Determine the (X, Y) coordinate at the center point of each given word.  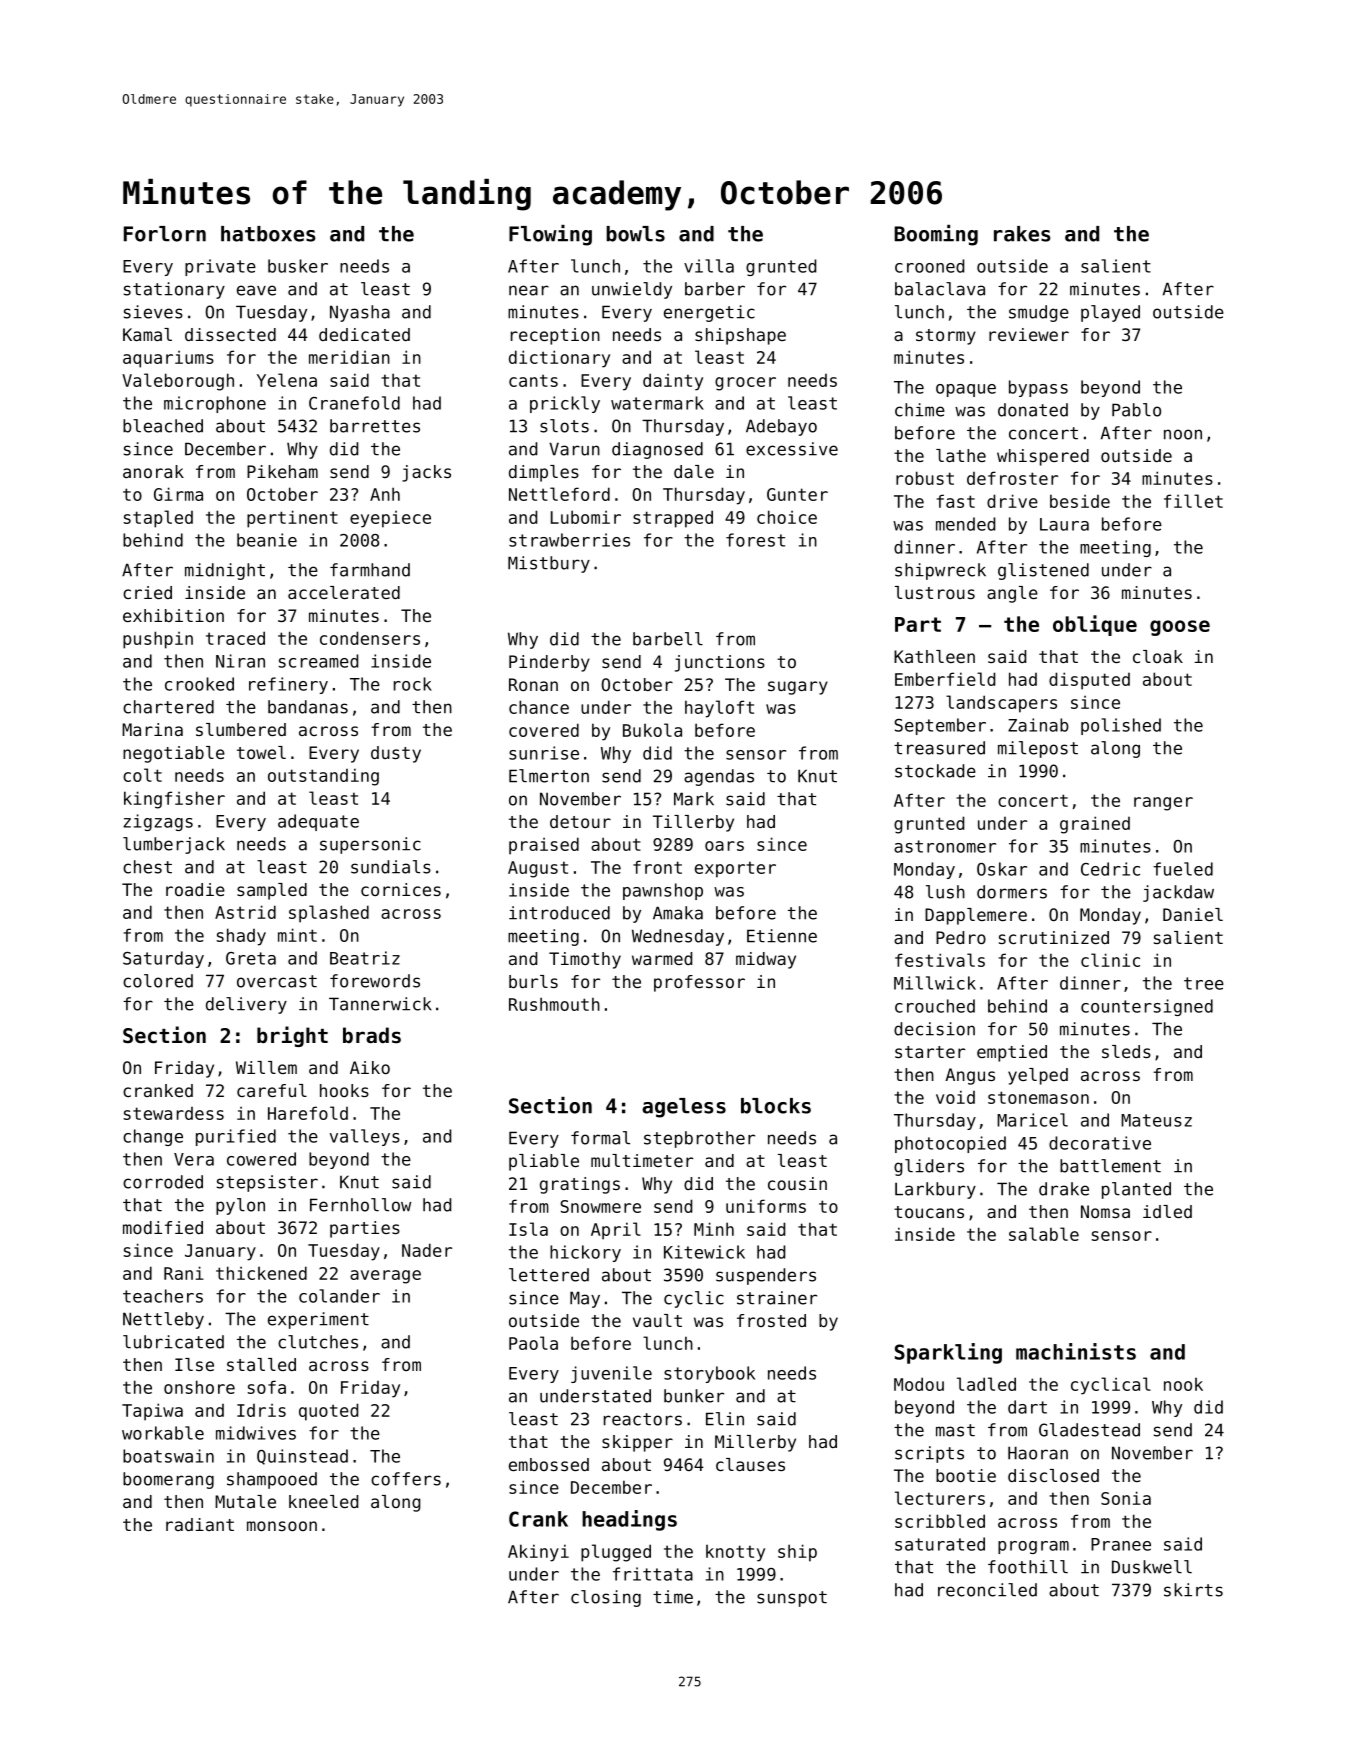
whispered (1043, 457)
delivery (246, 1005)
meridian (349, 357)
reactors (643, 1419)
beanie (267, 540)
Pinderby (549, 663)
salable (1044, 1234)
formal (600, 1138)
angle (1012, 594)
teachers (163, 1296)
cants (533, 380)
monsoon (282, 1526)
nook (1183, 1384)
